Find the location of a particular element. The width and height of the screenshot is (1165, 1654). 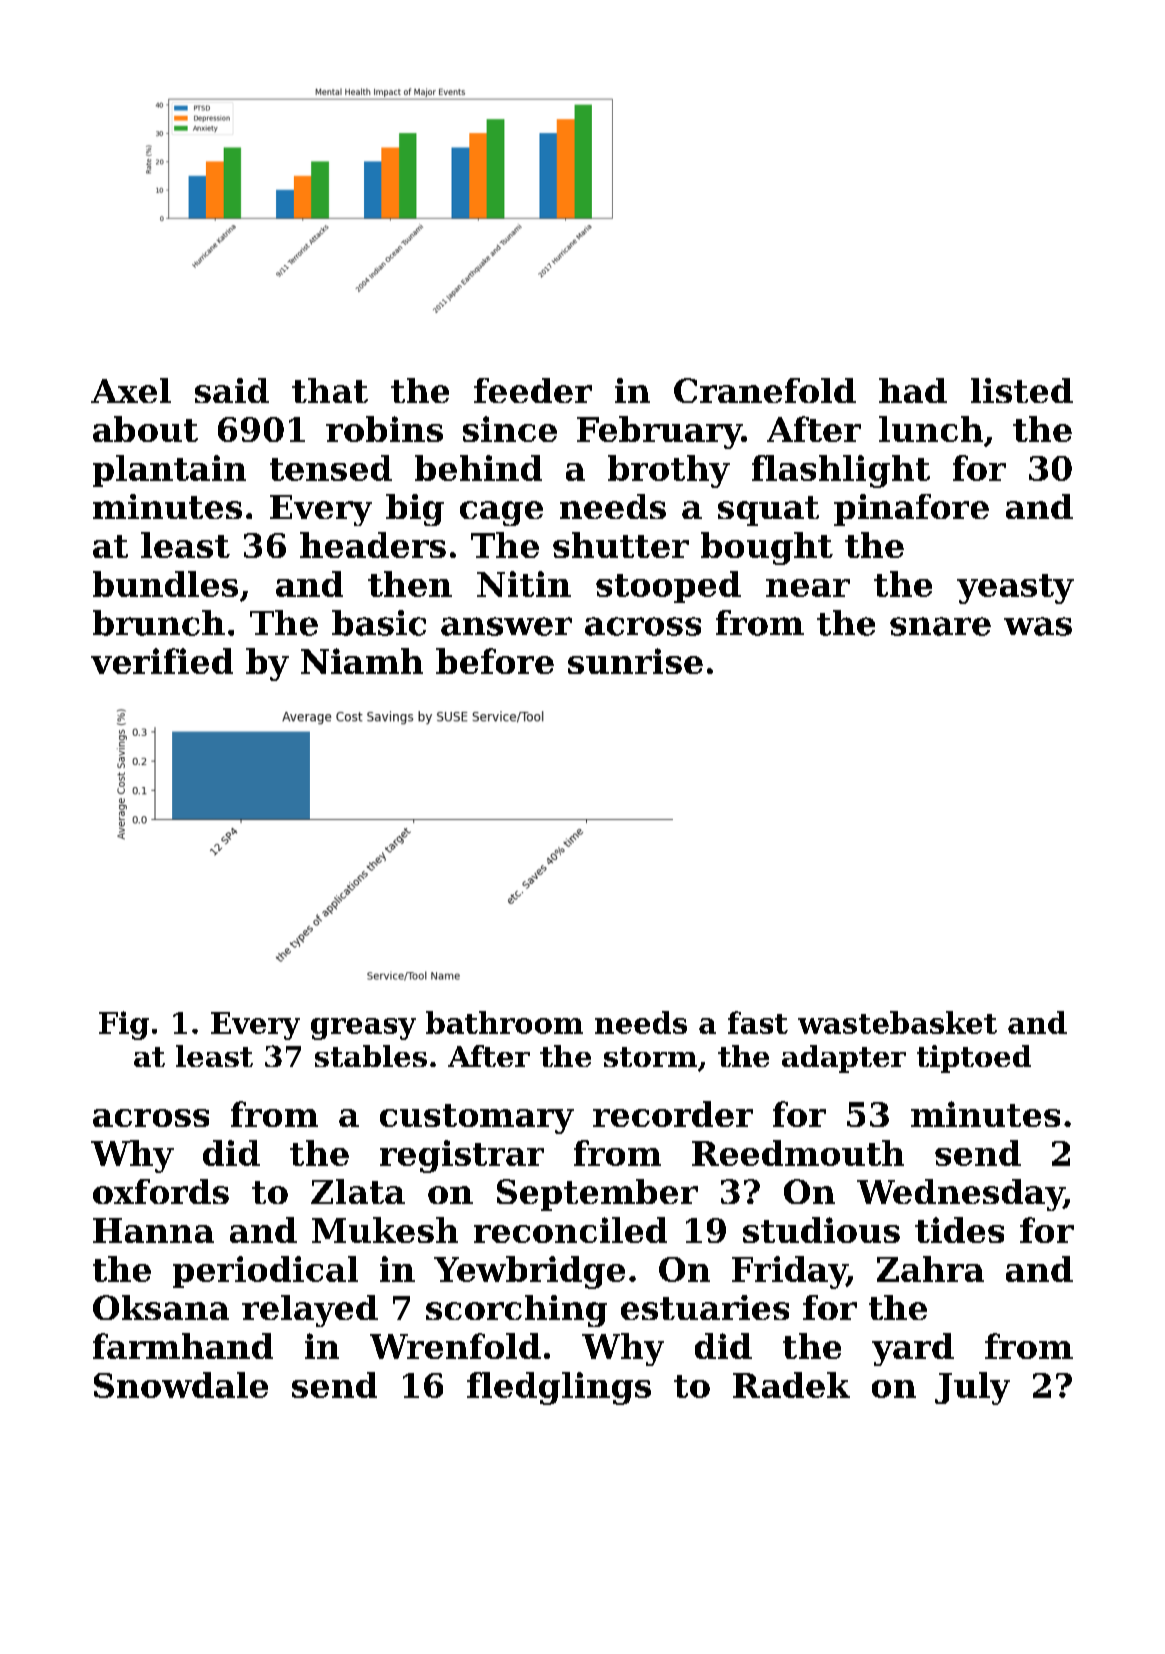

Snowdale is located at coordinates (181, 1385).
